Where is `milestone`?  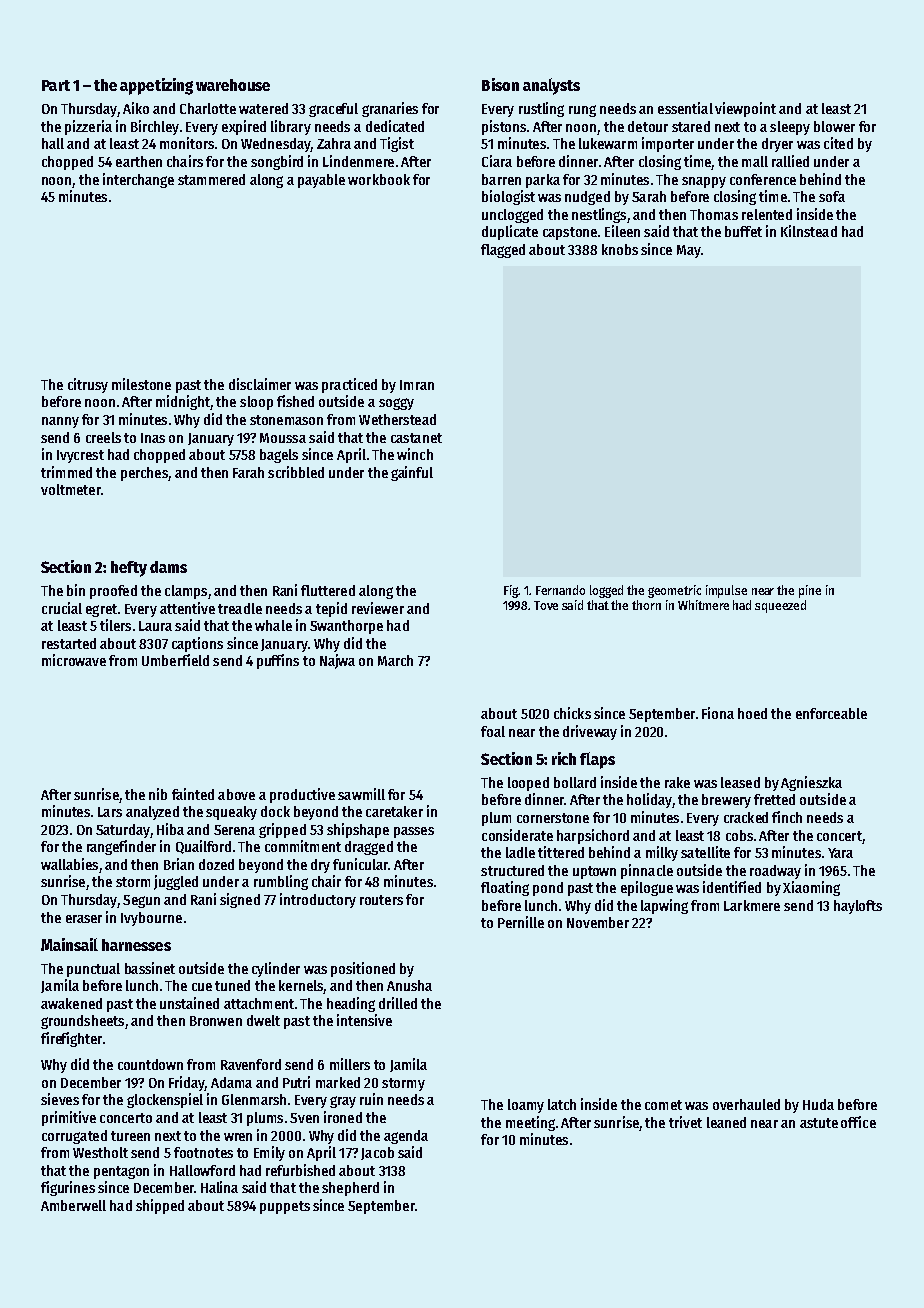
milestone is located at coordinates (141, 384).
